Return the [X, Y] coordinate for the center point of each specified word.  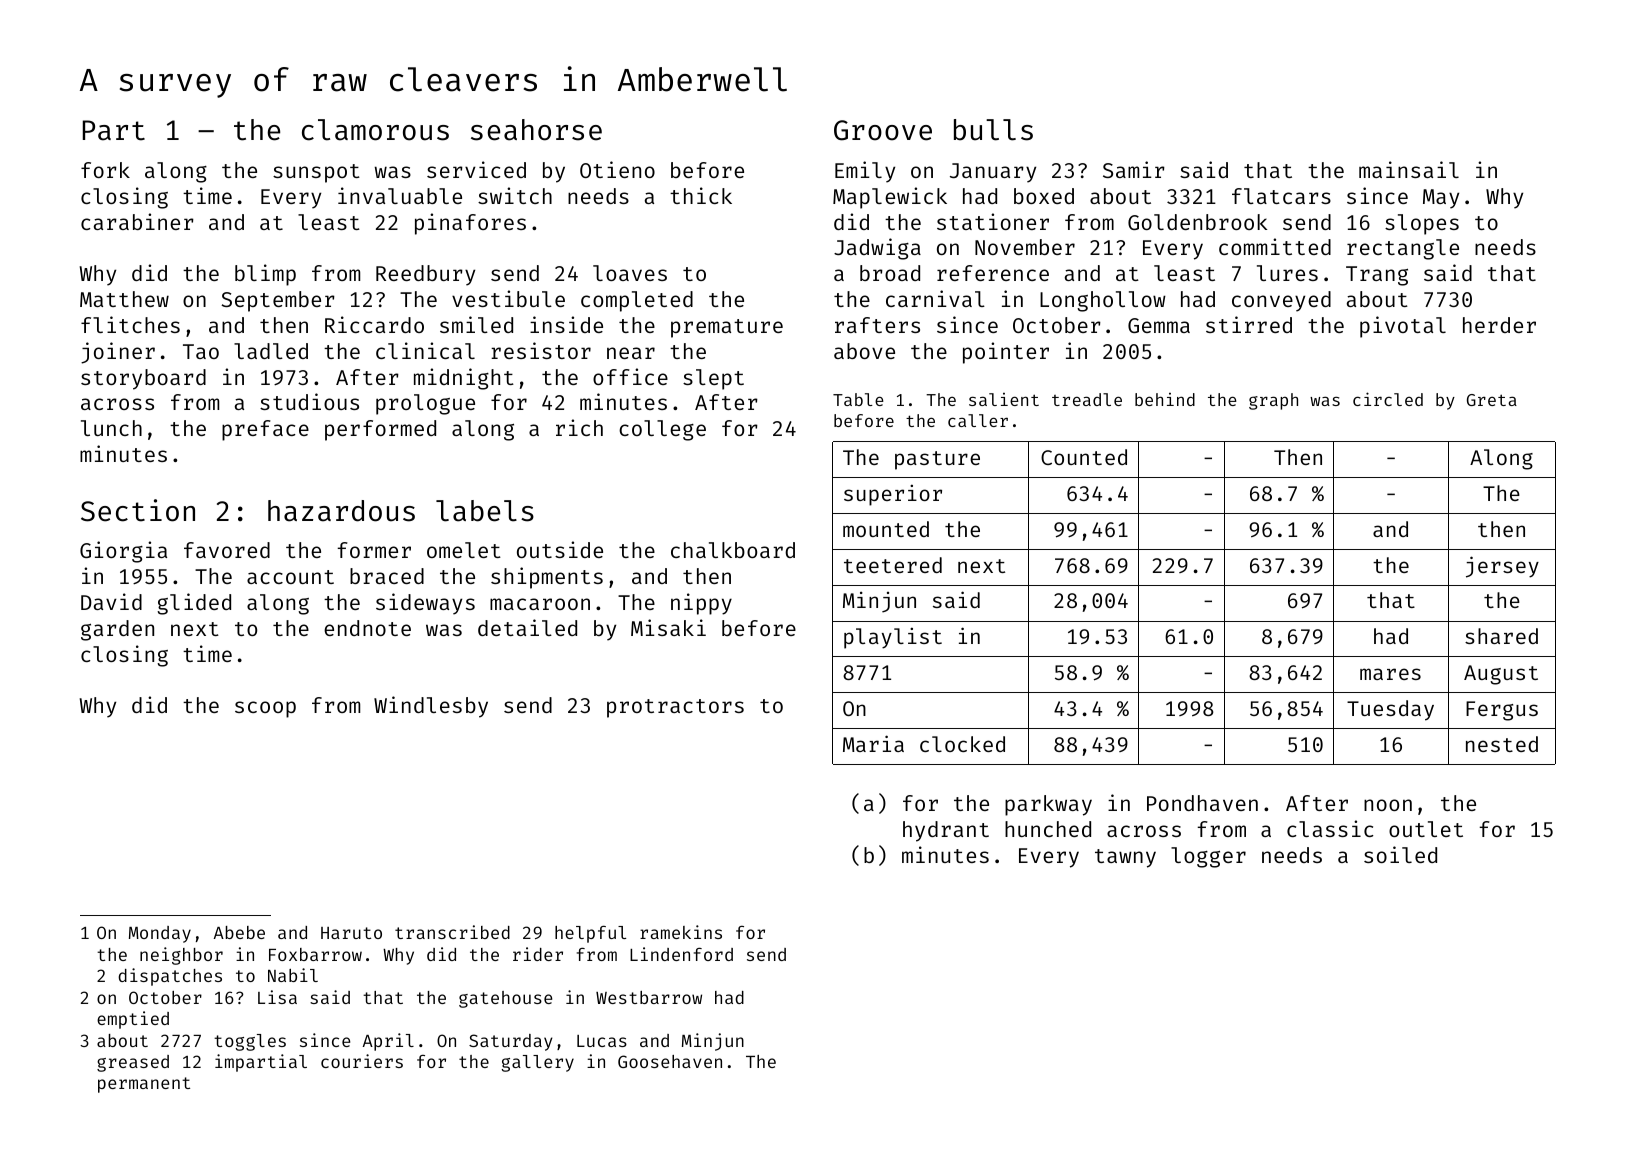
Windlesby [431, 707]
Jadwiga [877, 249]
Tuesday [1390, 710]
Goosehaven [670, 1061]
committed [1275, 246]
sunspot [316, 173]
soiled [1400, 854]
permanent [144, 1085]
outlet [1426, 829]
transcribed [452, 932]
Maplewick [890, 198]
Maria [873, 743]
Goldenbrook [1197, 222]
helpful [590, 934]
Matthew [124, 299]
